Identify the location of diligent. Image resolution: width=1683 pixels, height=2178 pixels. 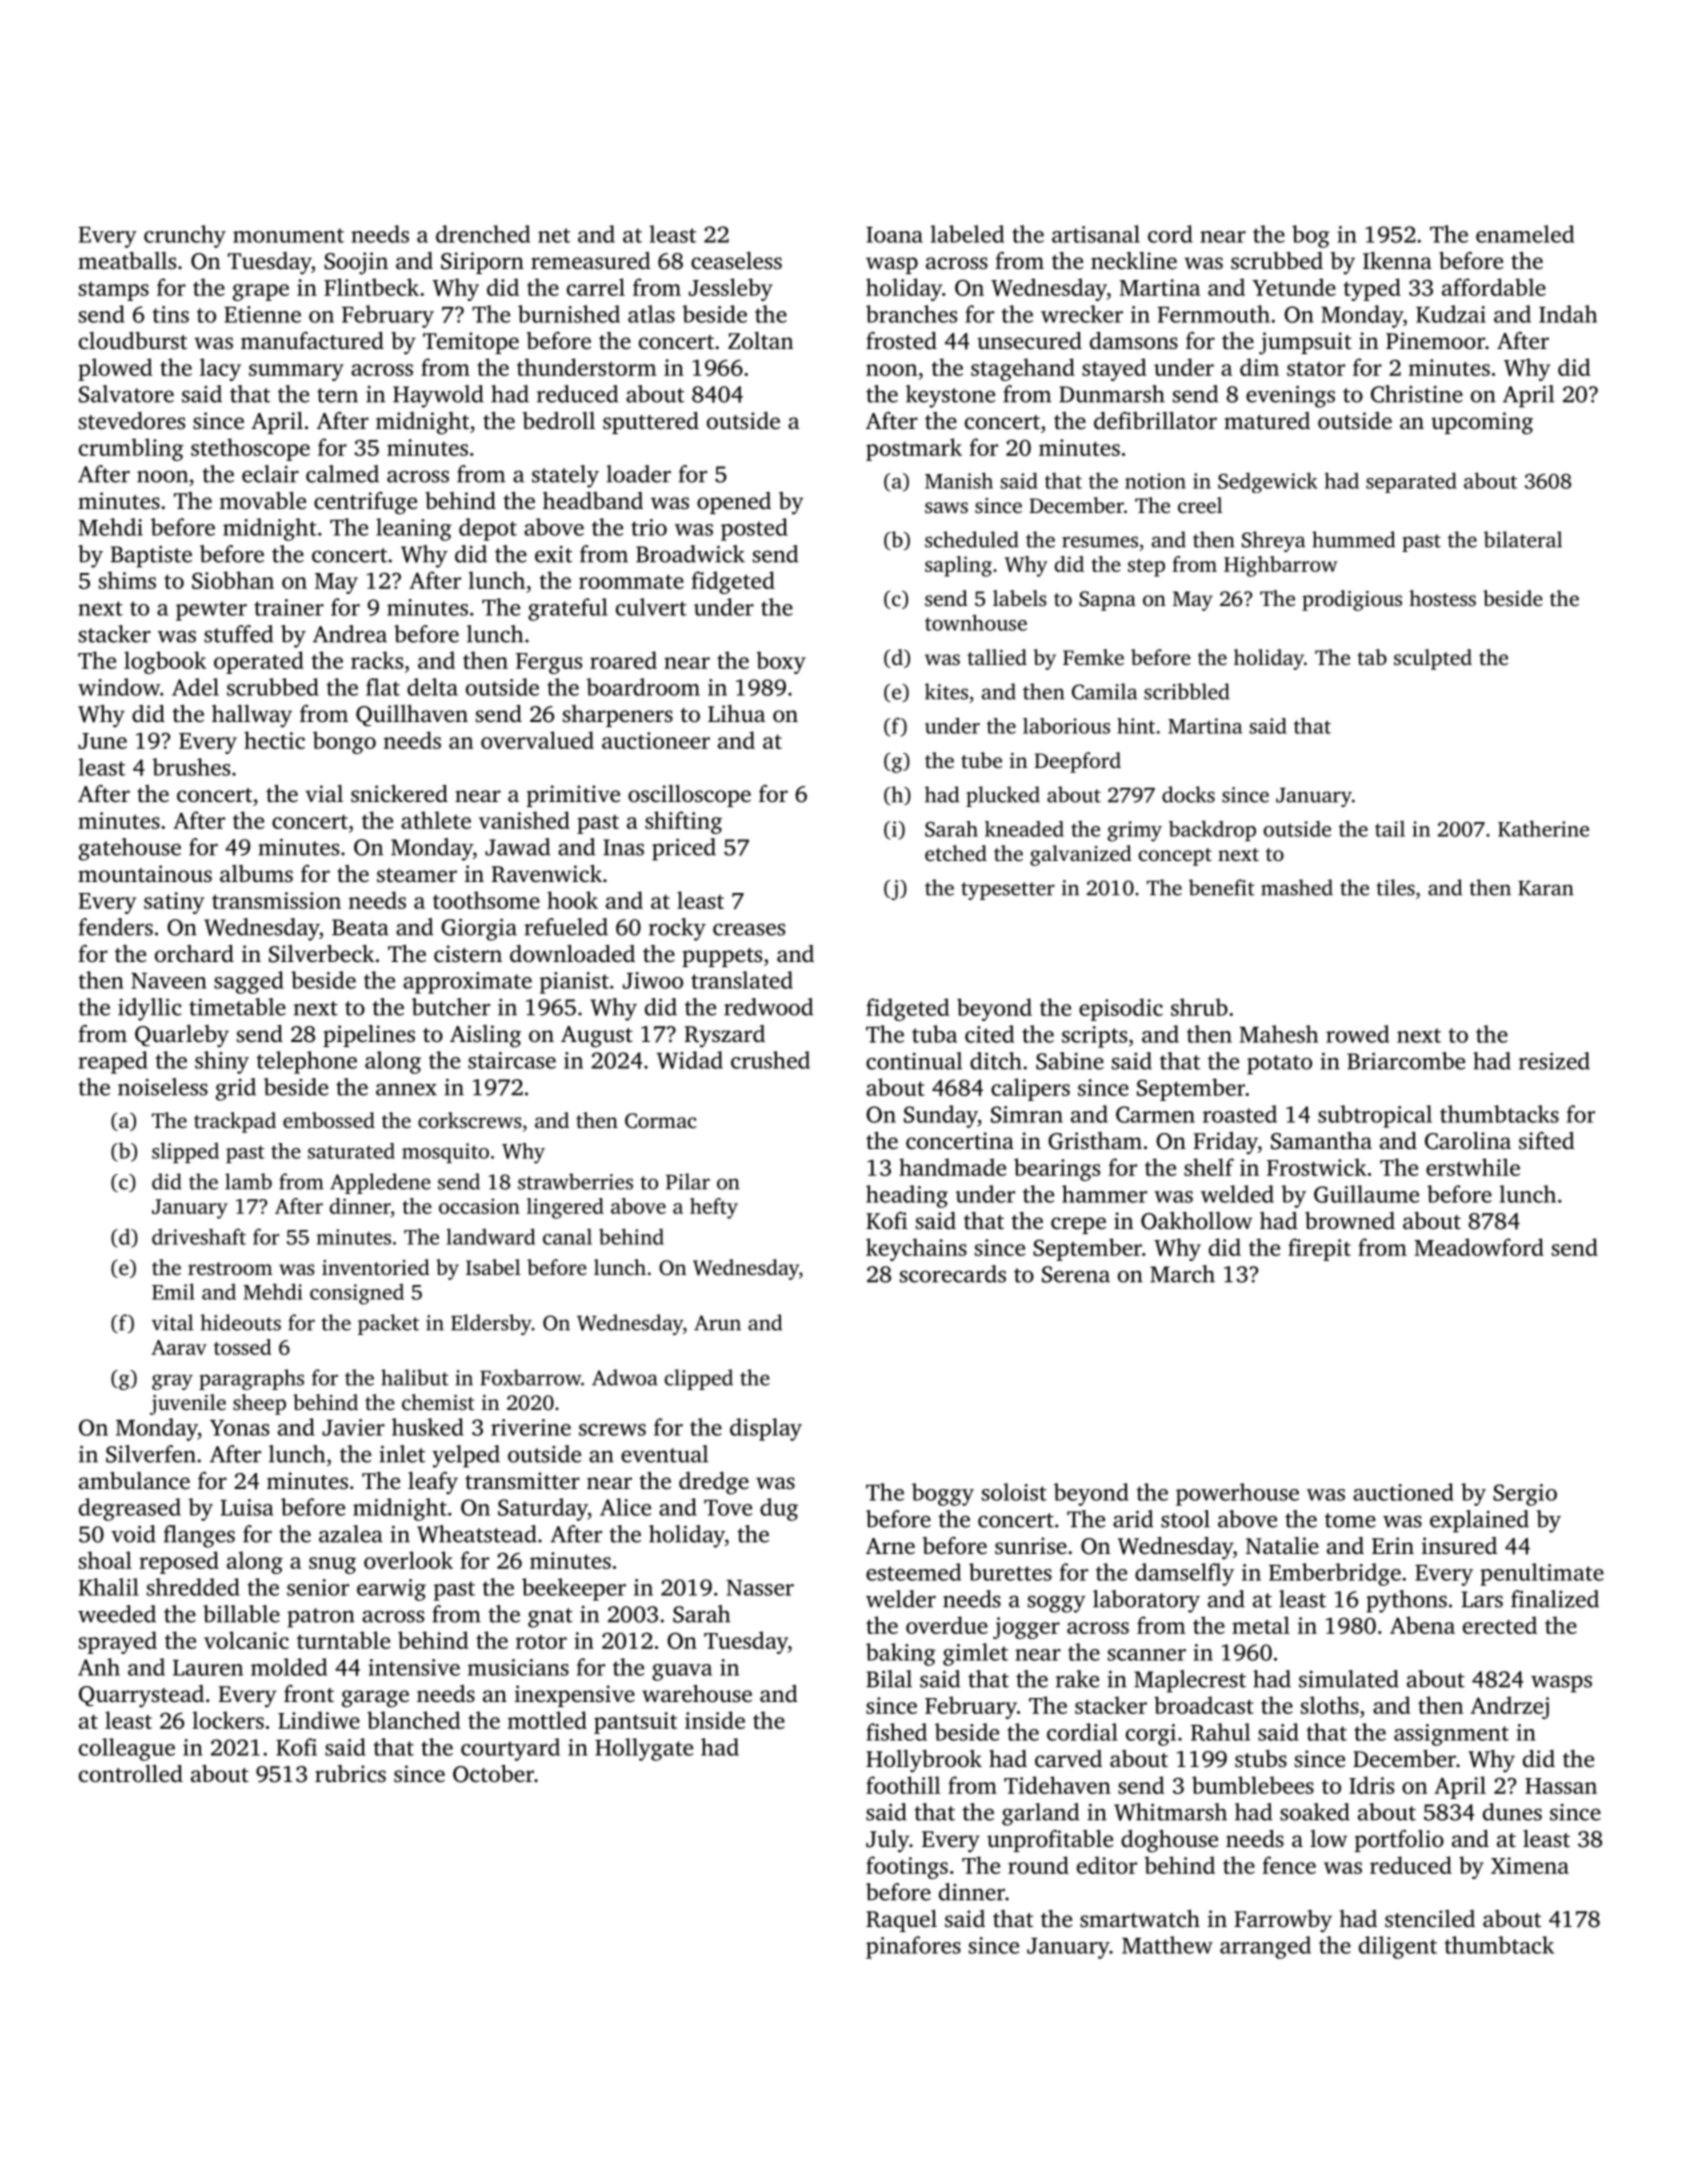
(1398, 1947).
